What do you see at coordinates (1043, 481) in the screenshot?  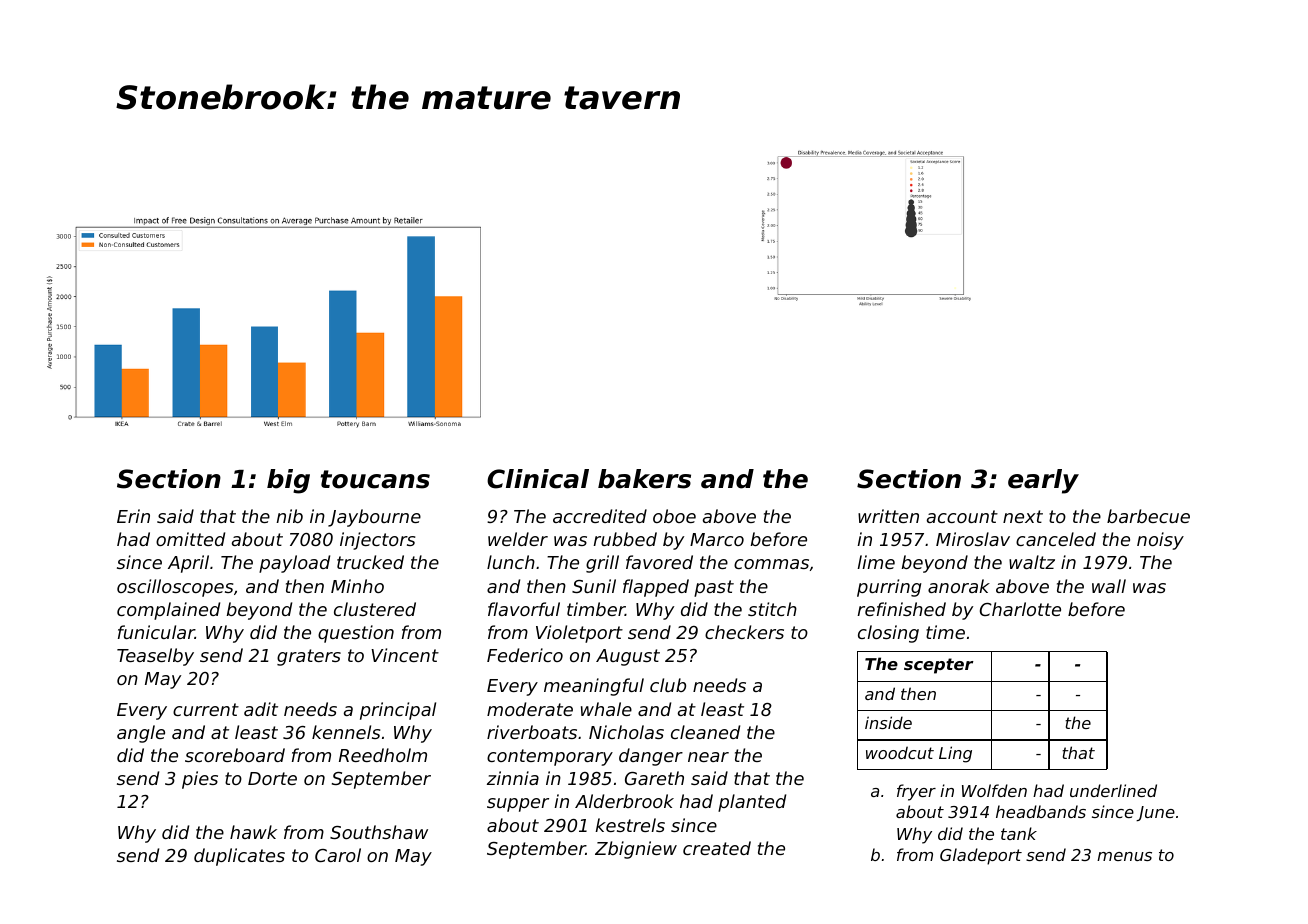 I see `early` at bounding box center [1043, 481].
